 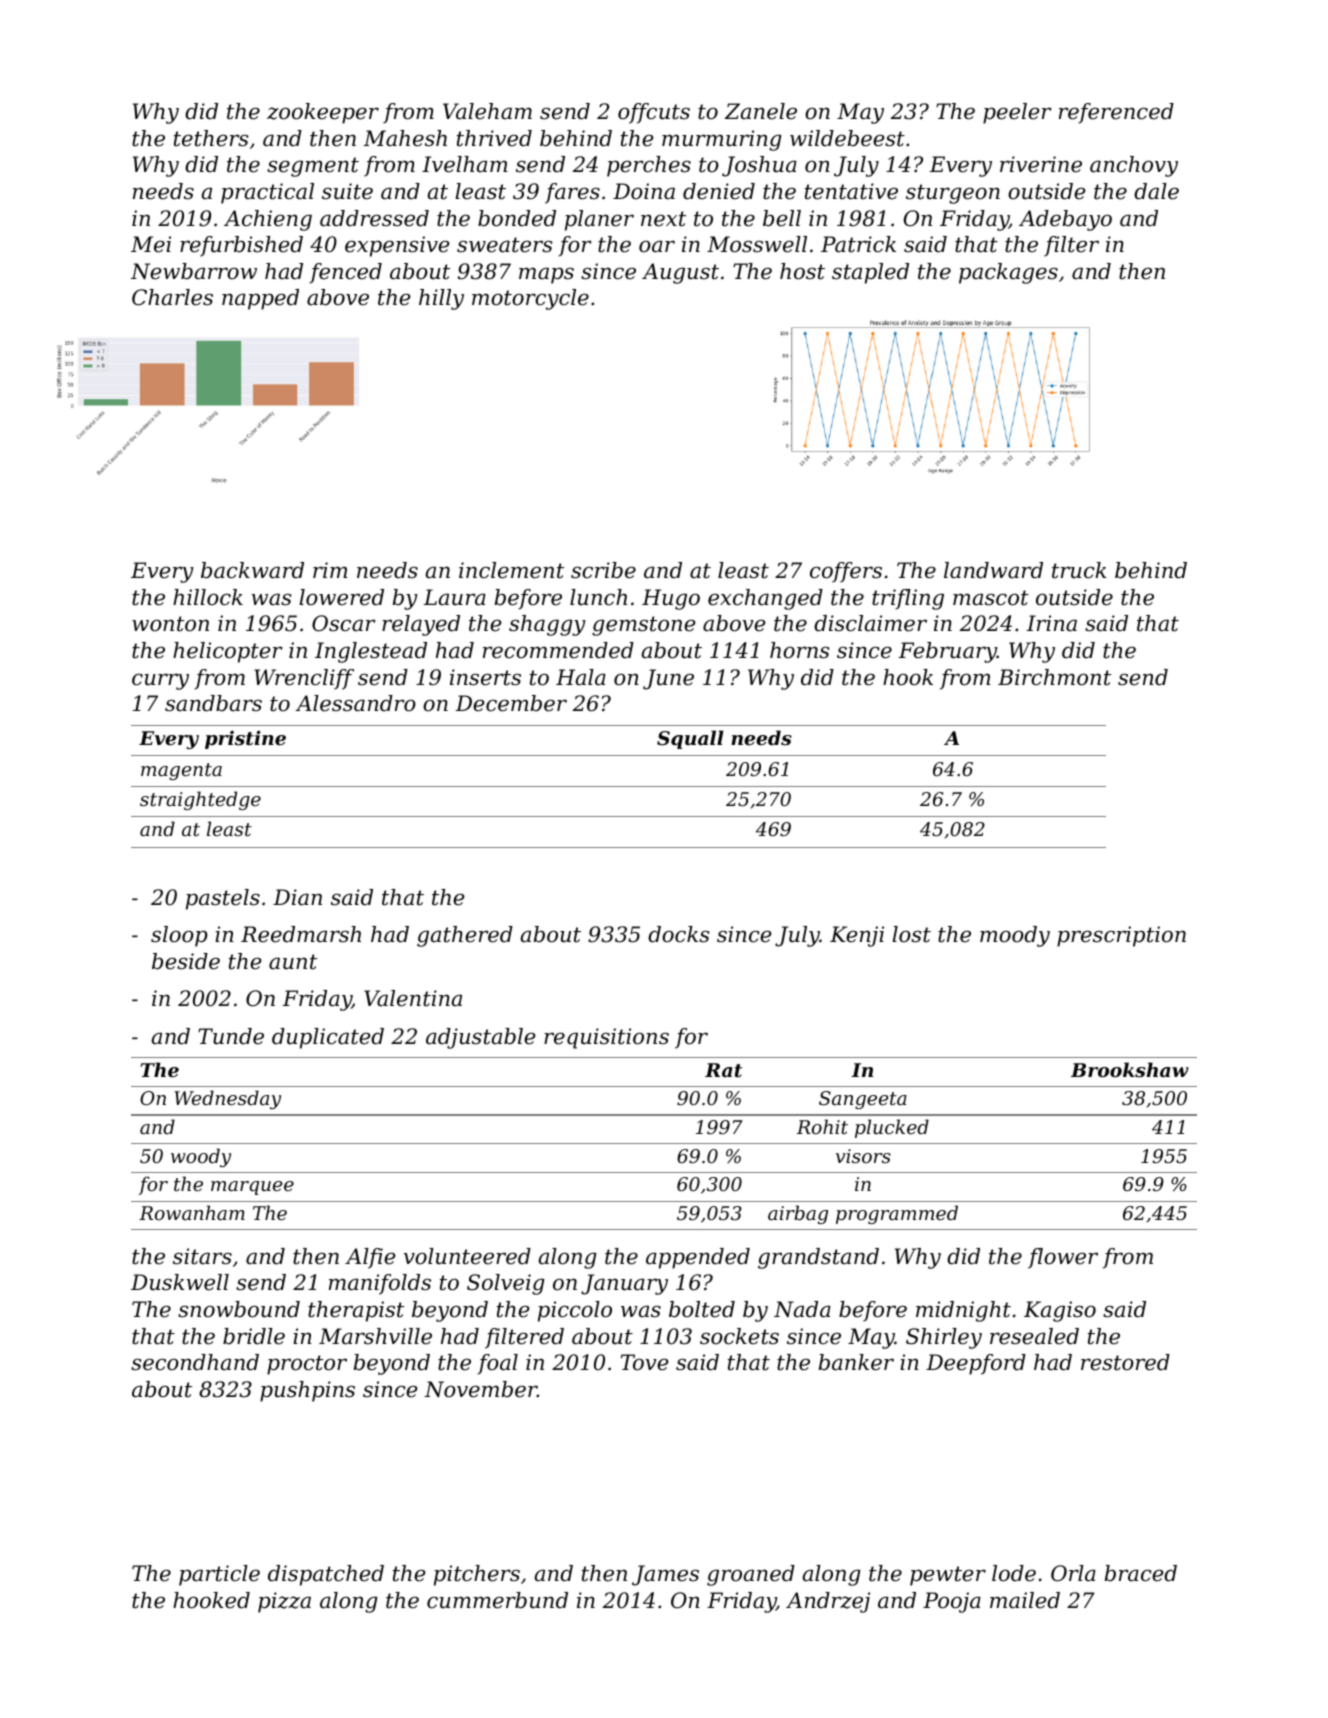 I want to click on bonded, so click(x=517, y=218).
